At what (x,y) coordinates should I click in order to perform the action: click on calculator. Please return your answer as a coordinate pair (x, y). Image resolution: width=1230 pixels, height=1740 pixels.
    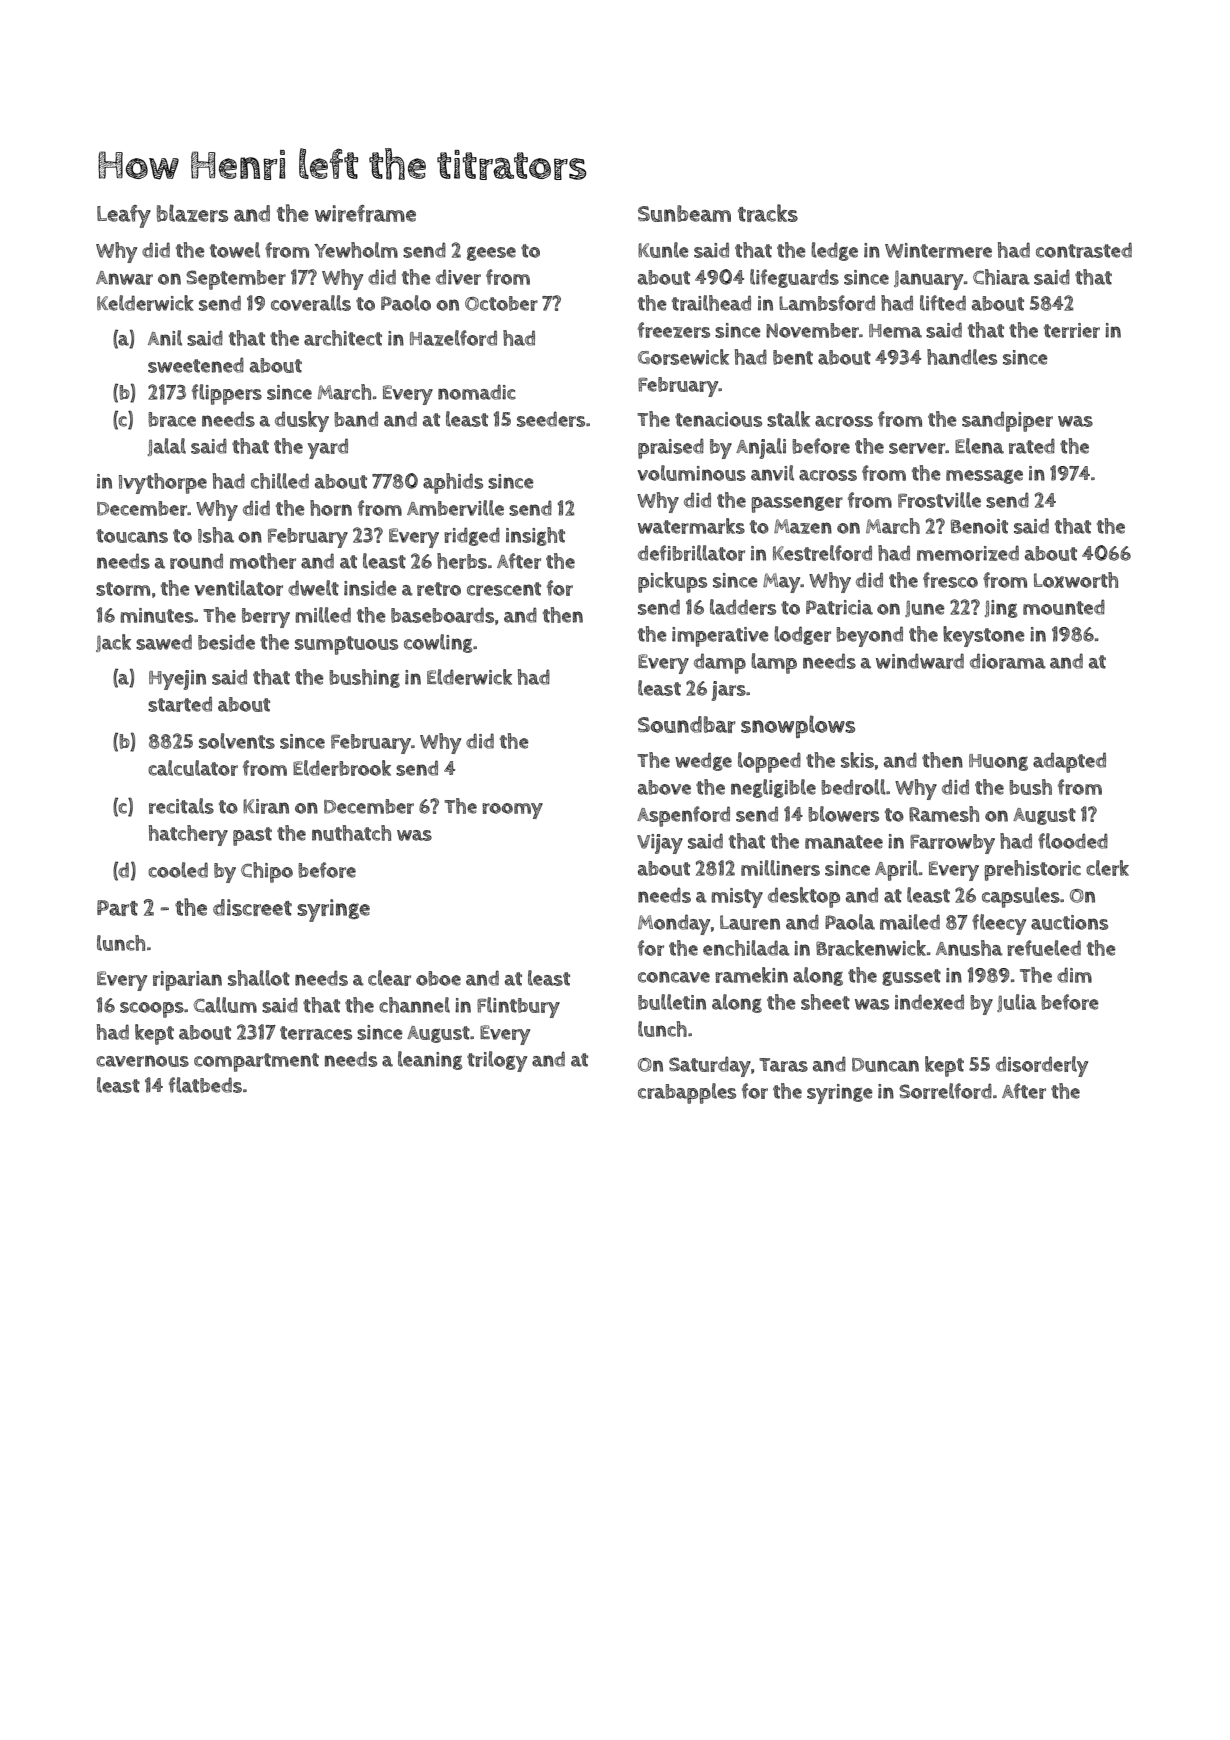
    Looking at the image, I should click on (193, 768).
